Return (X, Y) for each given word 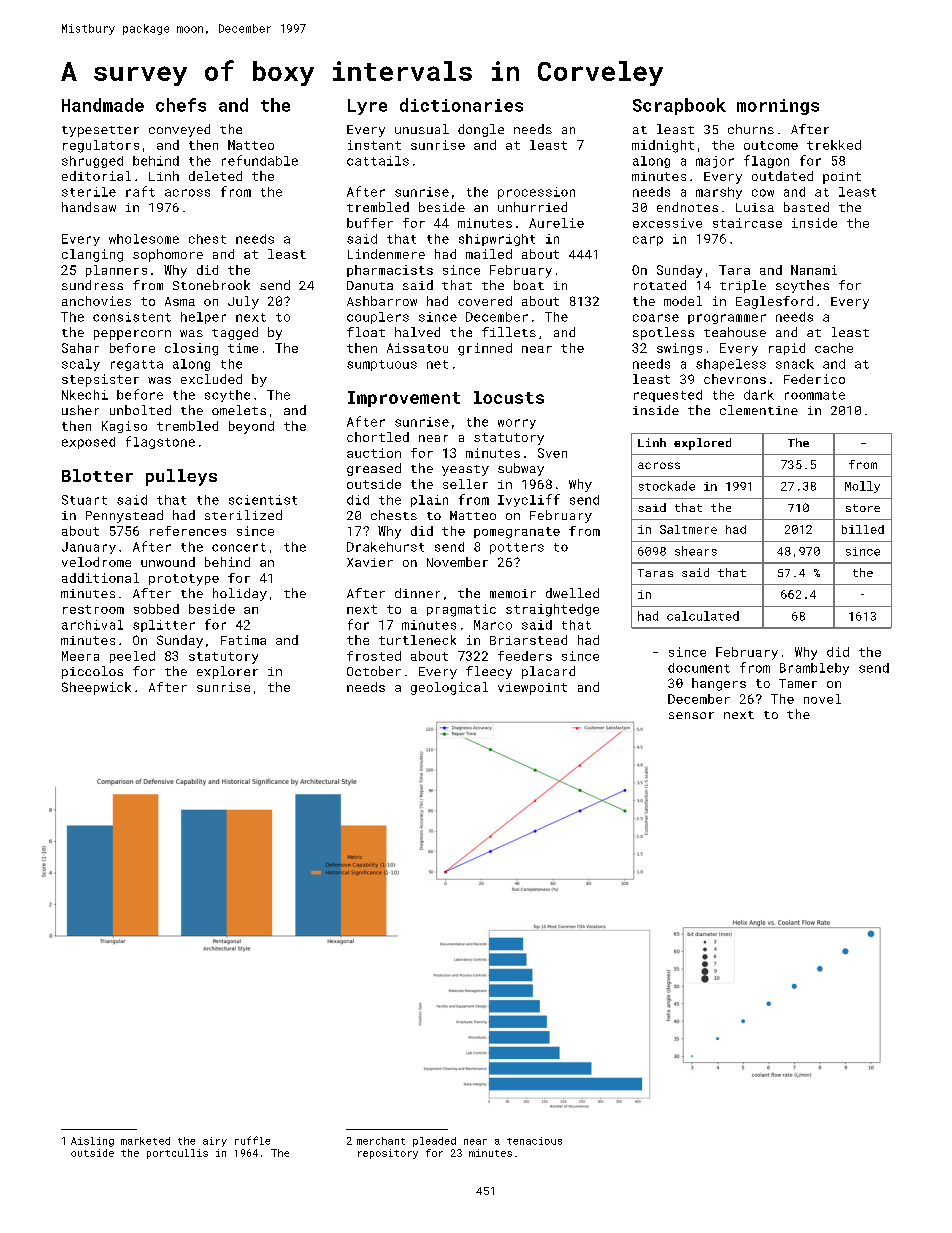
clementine (759, 410)
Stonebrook (211, 285)
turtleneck (417, 640)
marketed (145, 1141)
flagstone (160, 442)
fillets (509, 332)
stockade (667, 486)
